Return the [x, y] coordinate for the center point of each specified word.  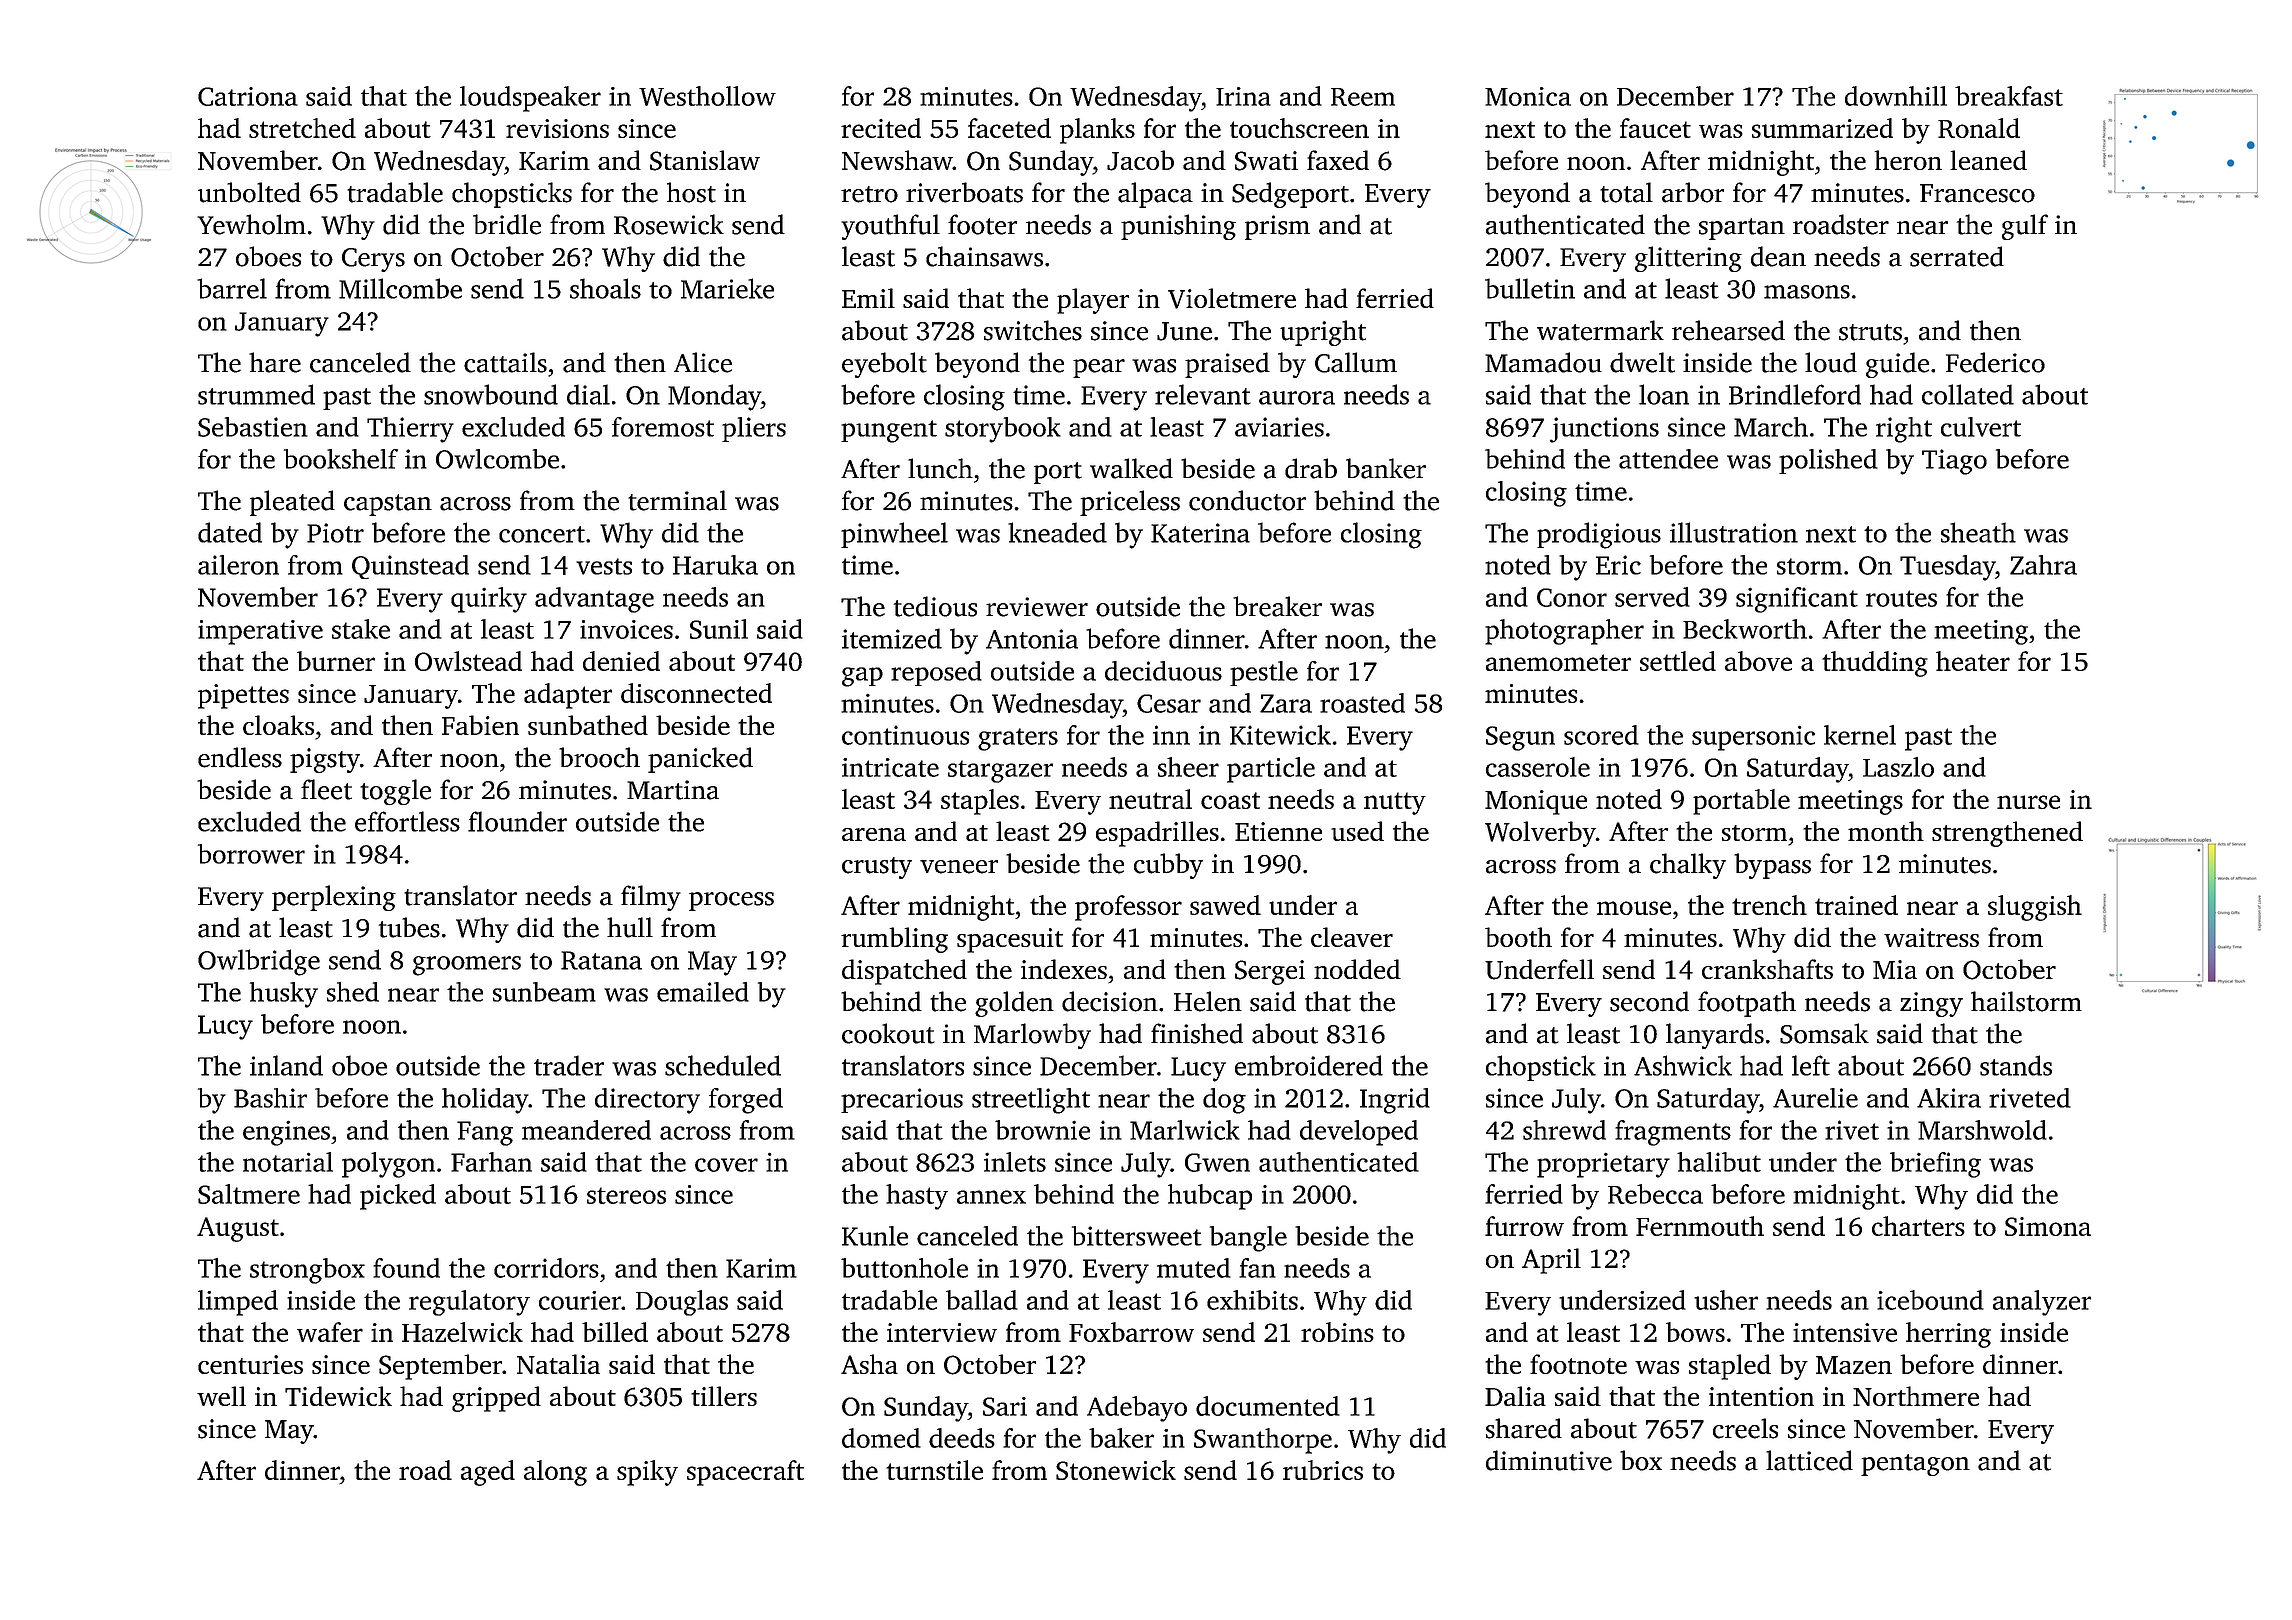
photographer [1564, 632]
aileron [238, 565]
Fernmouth [1700, 1226]
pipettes [243, 696]
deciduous [1163, 671]
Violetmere [1232, 298]
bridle [507, 224]
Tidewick [338, 1396]
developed [1359, 1133]
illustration [1734, 532]
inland [286, 1065]
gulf [2025, 227]
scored [1601, 735]
